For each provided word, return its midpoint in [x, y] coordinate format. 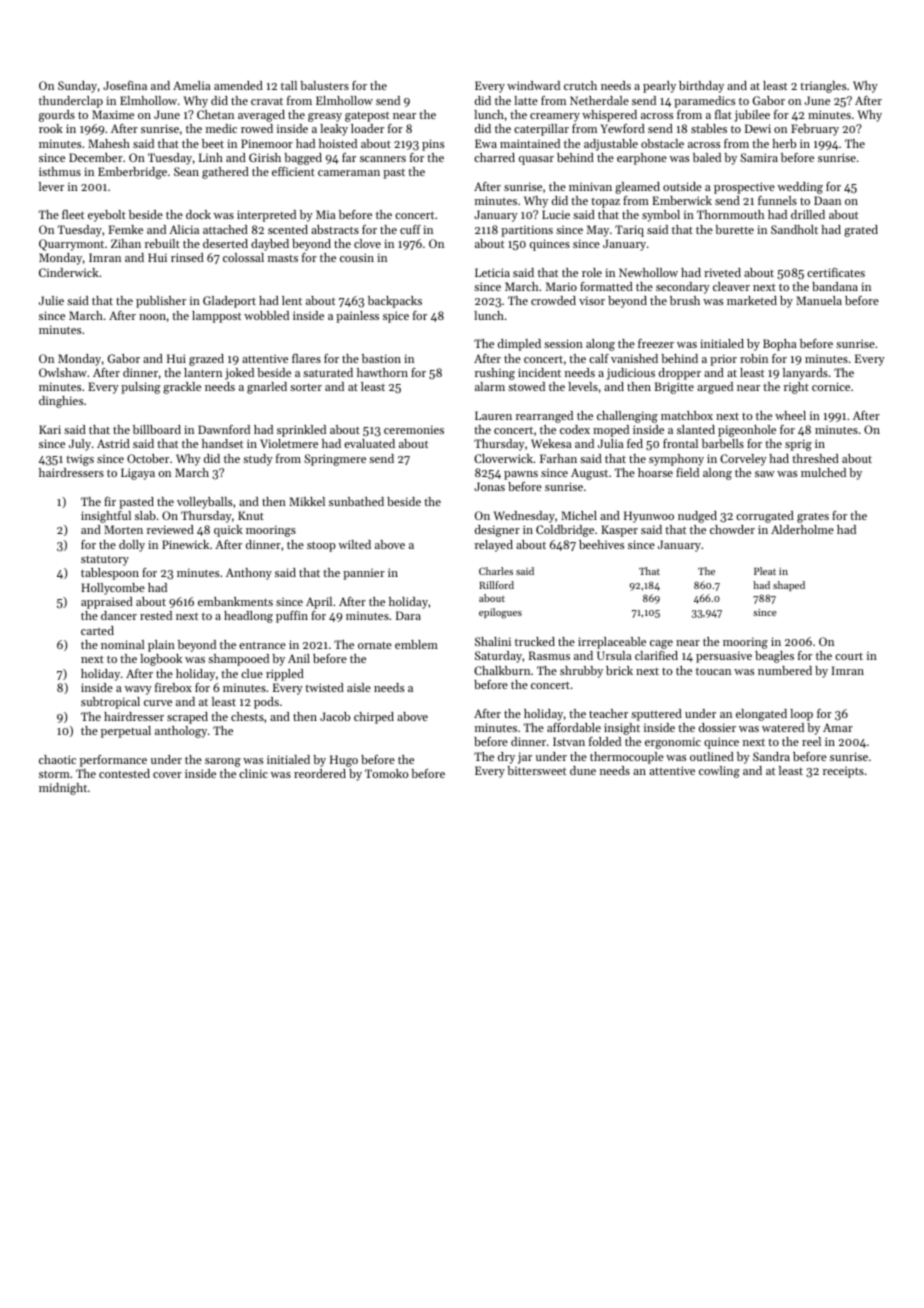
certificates [836, 272]
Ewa [486, 143]
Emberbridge [132, 173]
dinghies [61, 402]
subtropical [110, 703]
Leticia [492, 272]
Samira [759, 157]
